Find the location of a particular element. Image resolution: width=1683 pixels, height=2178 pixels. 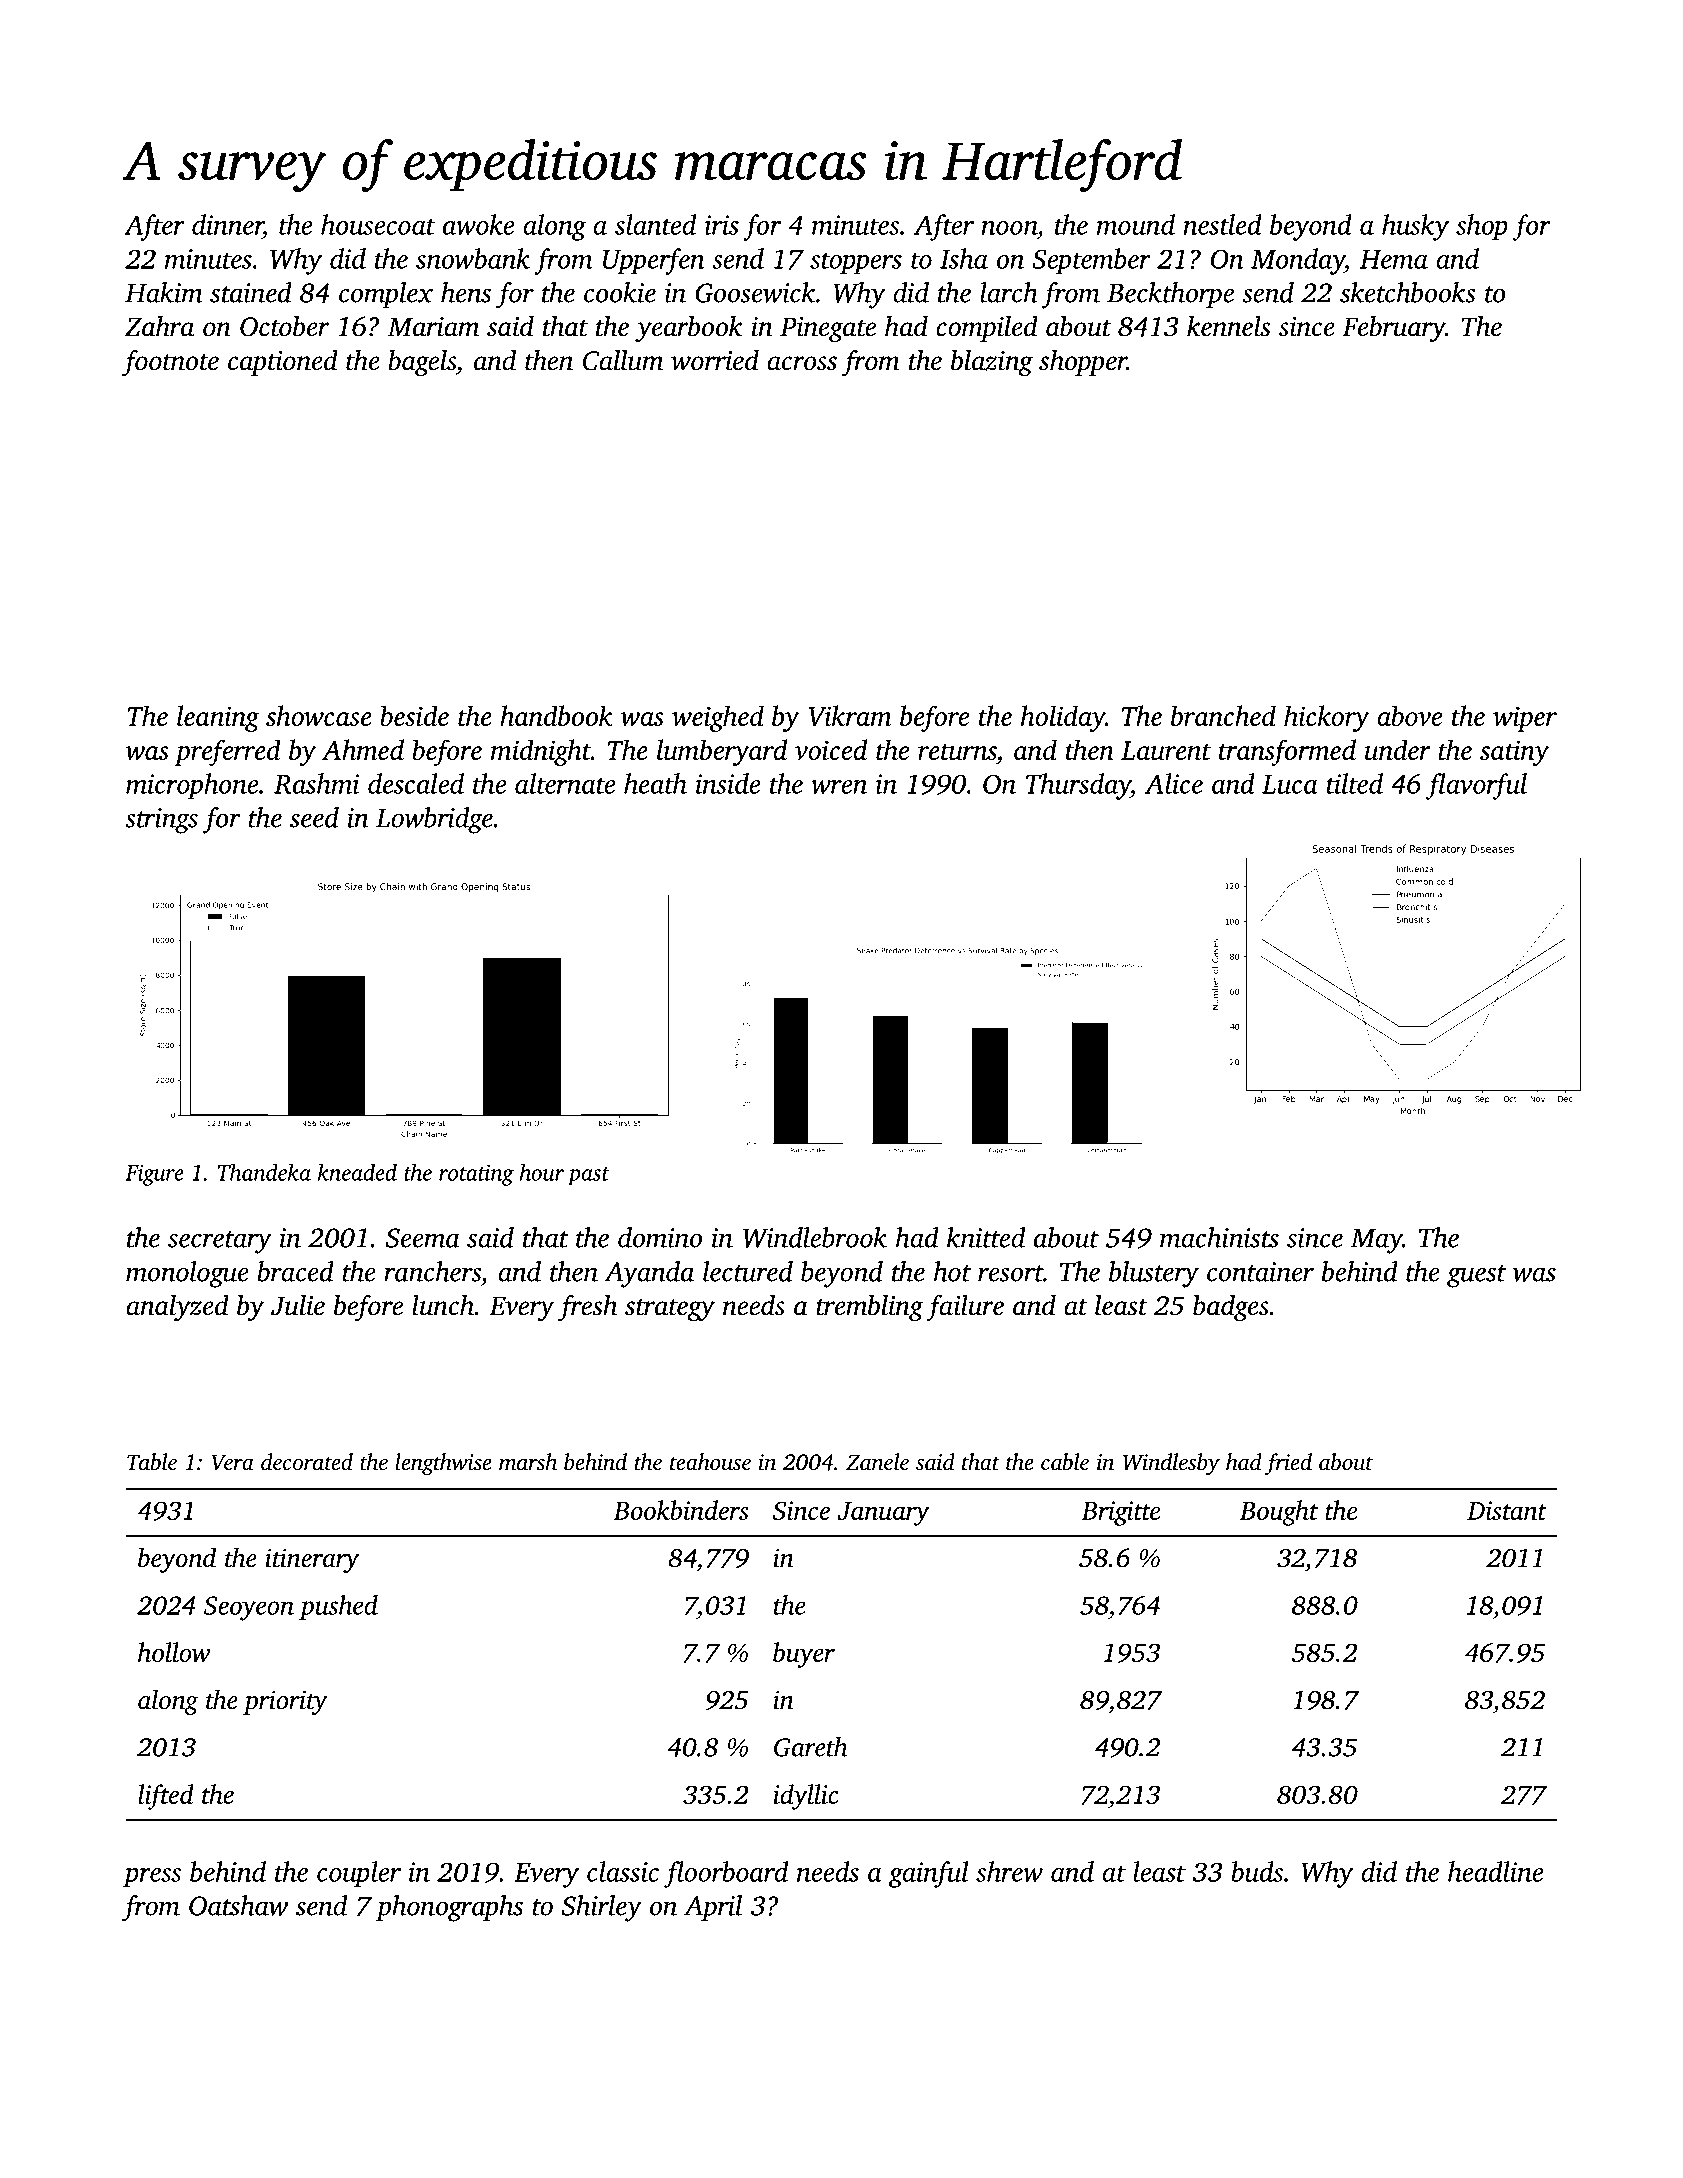

Zanele is located at coordinates (877, 1462).
